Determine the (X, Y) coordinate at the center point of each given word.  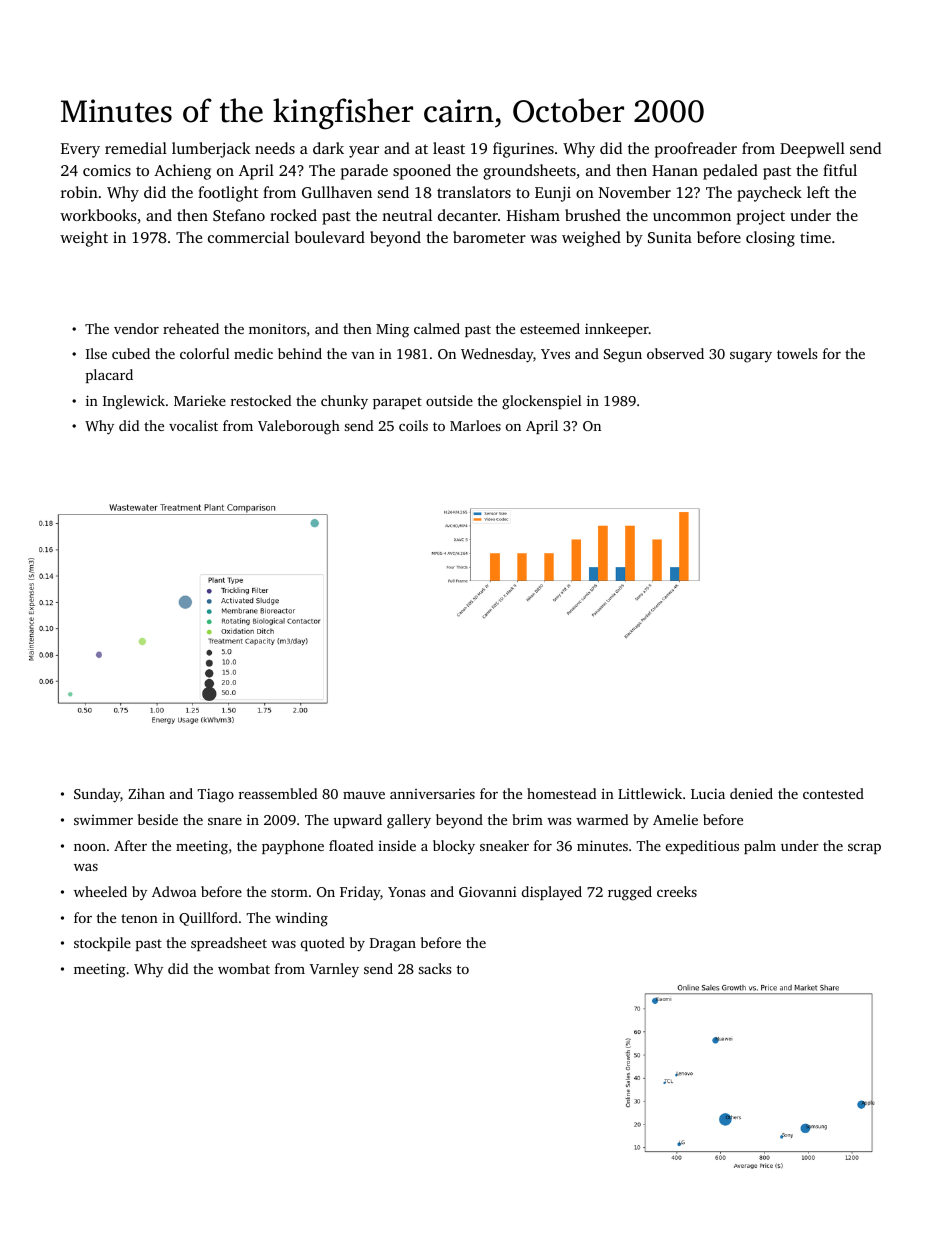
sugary (751, 357)
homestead (561, 793)
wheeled (100, 891)
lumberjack (211, 150)
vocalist (193, 425)
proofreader (696, 150)
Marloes (475, 425)
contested (833, 793)
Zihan (146, 793)
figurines (523, 150)
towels (797, 353)
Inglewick (134, 402)
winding (301, 919)
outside (449, 400)
